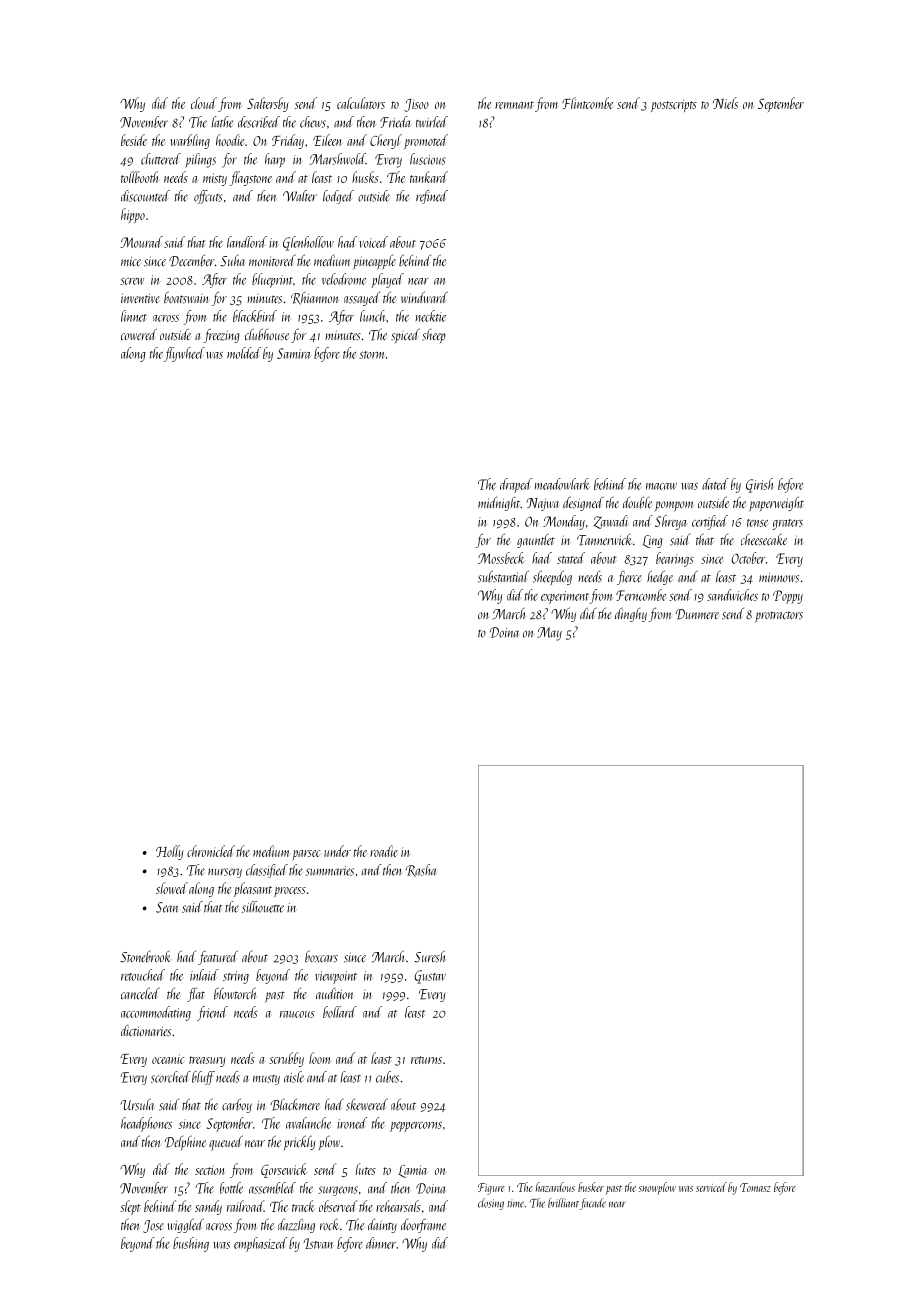 The height and width of the document is (1308, 924). I want to click on returns, so click(426, 1060).
